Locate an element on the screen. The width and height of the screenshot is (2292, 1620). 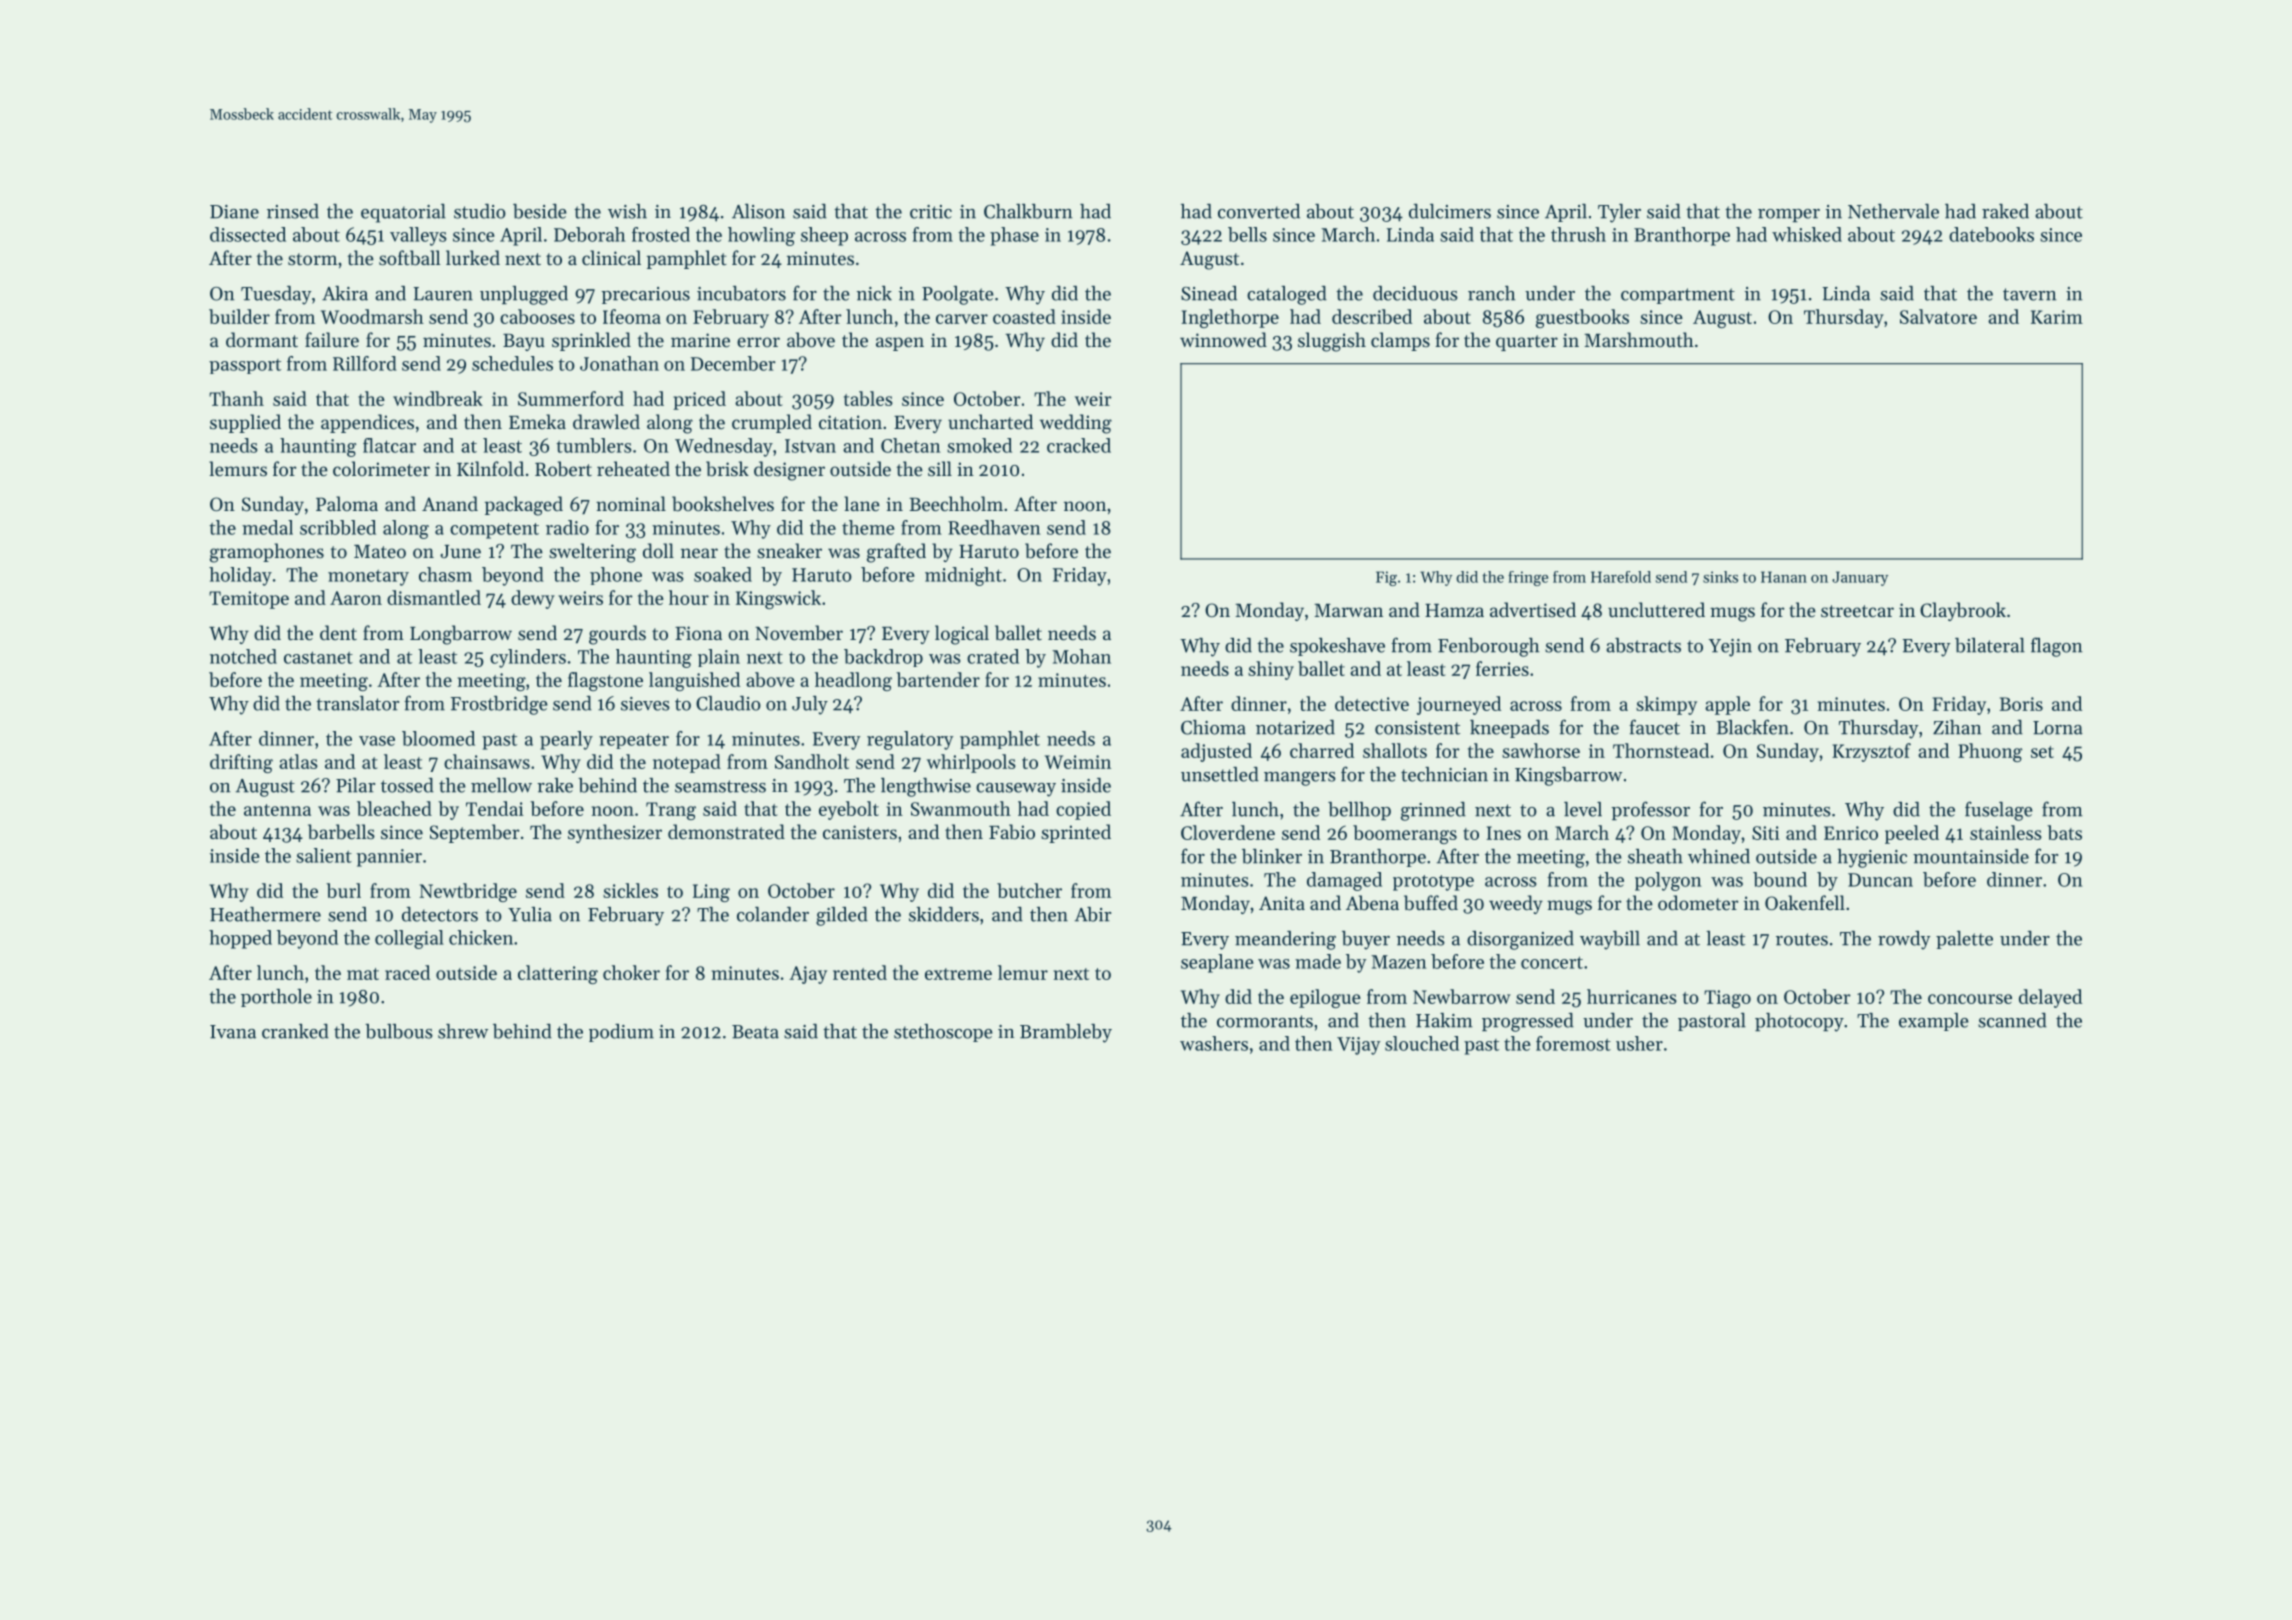
Woodmarsh is located at coordinates (372, 316).
